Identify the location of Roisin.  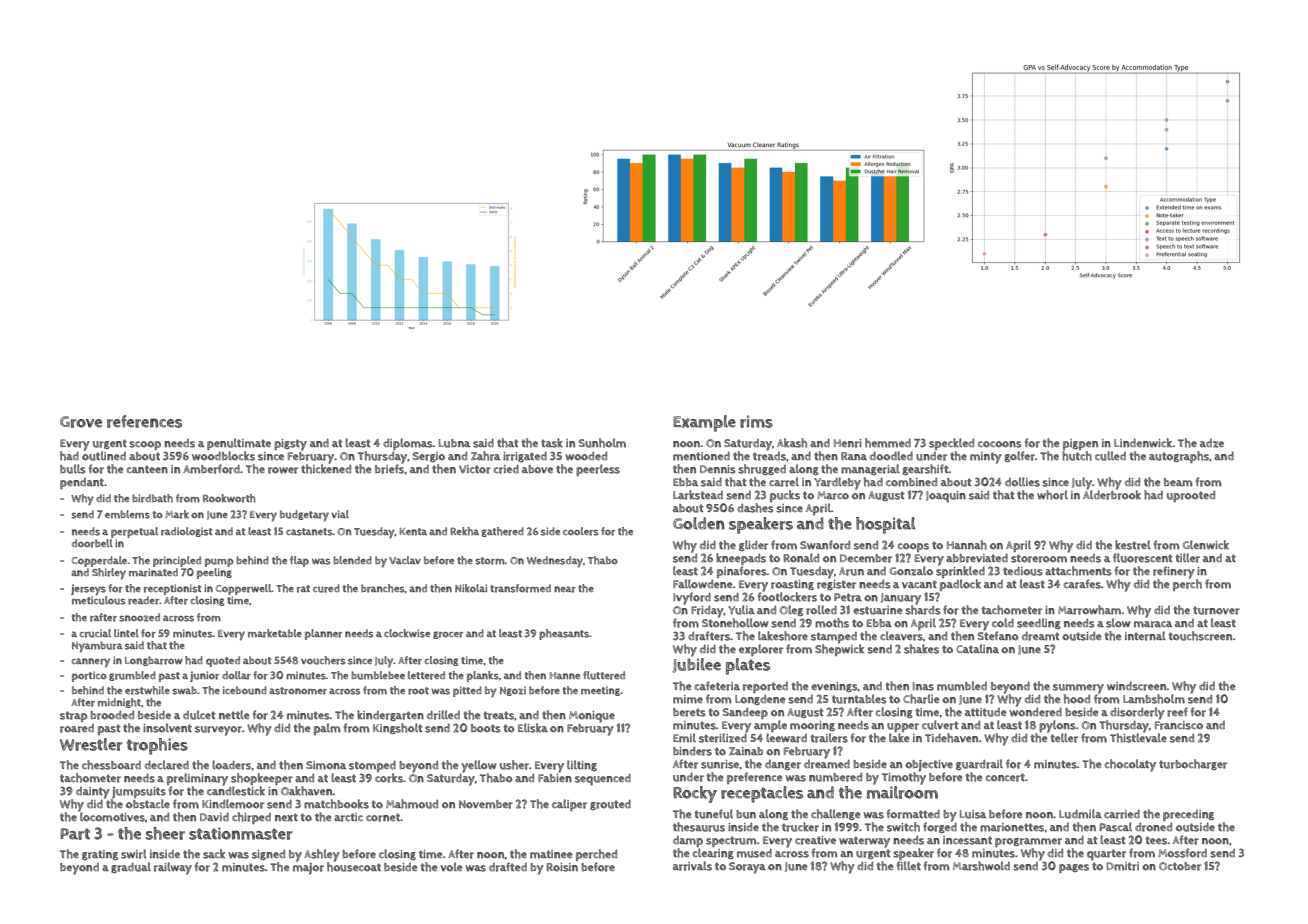
(562, 867).
